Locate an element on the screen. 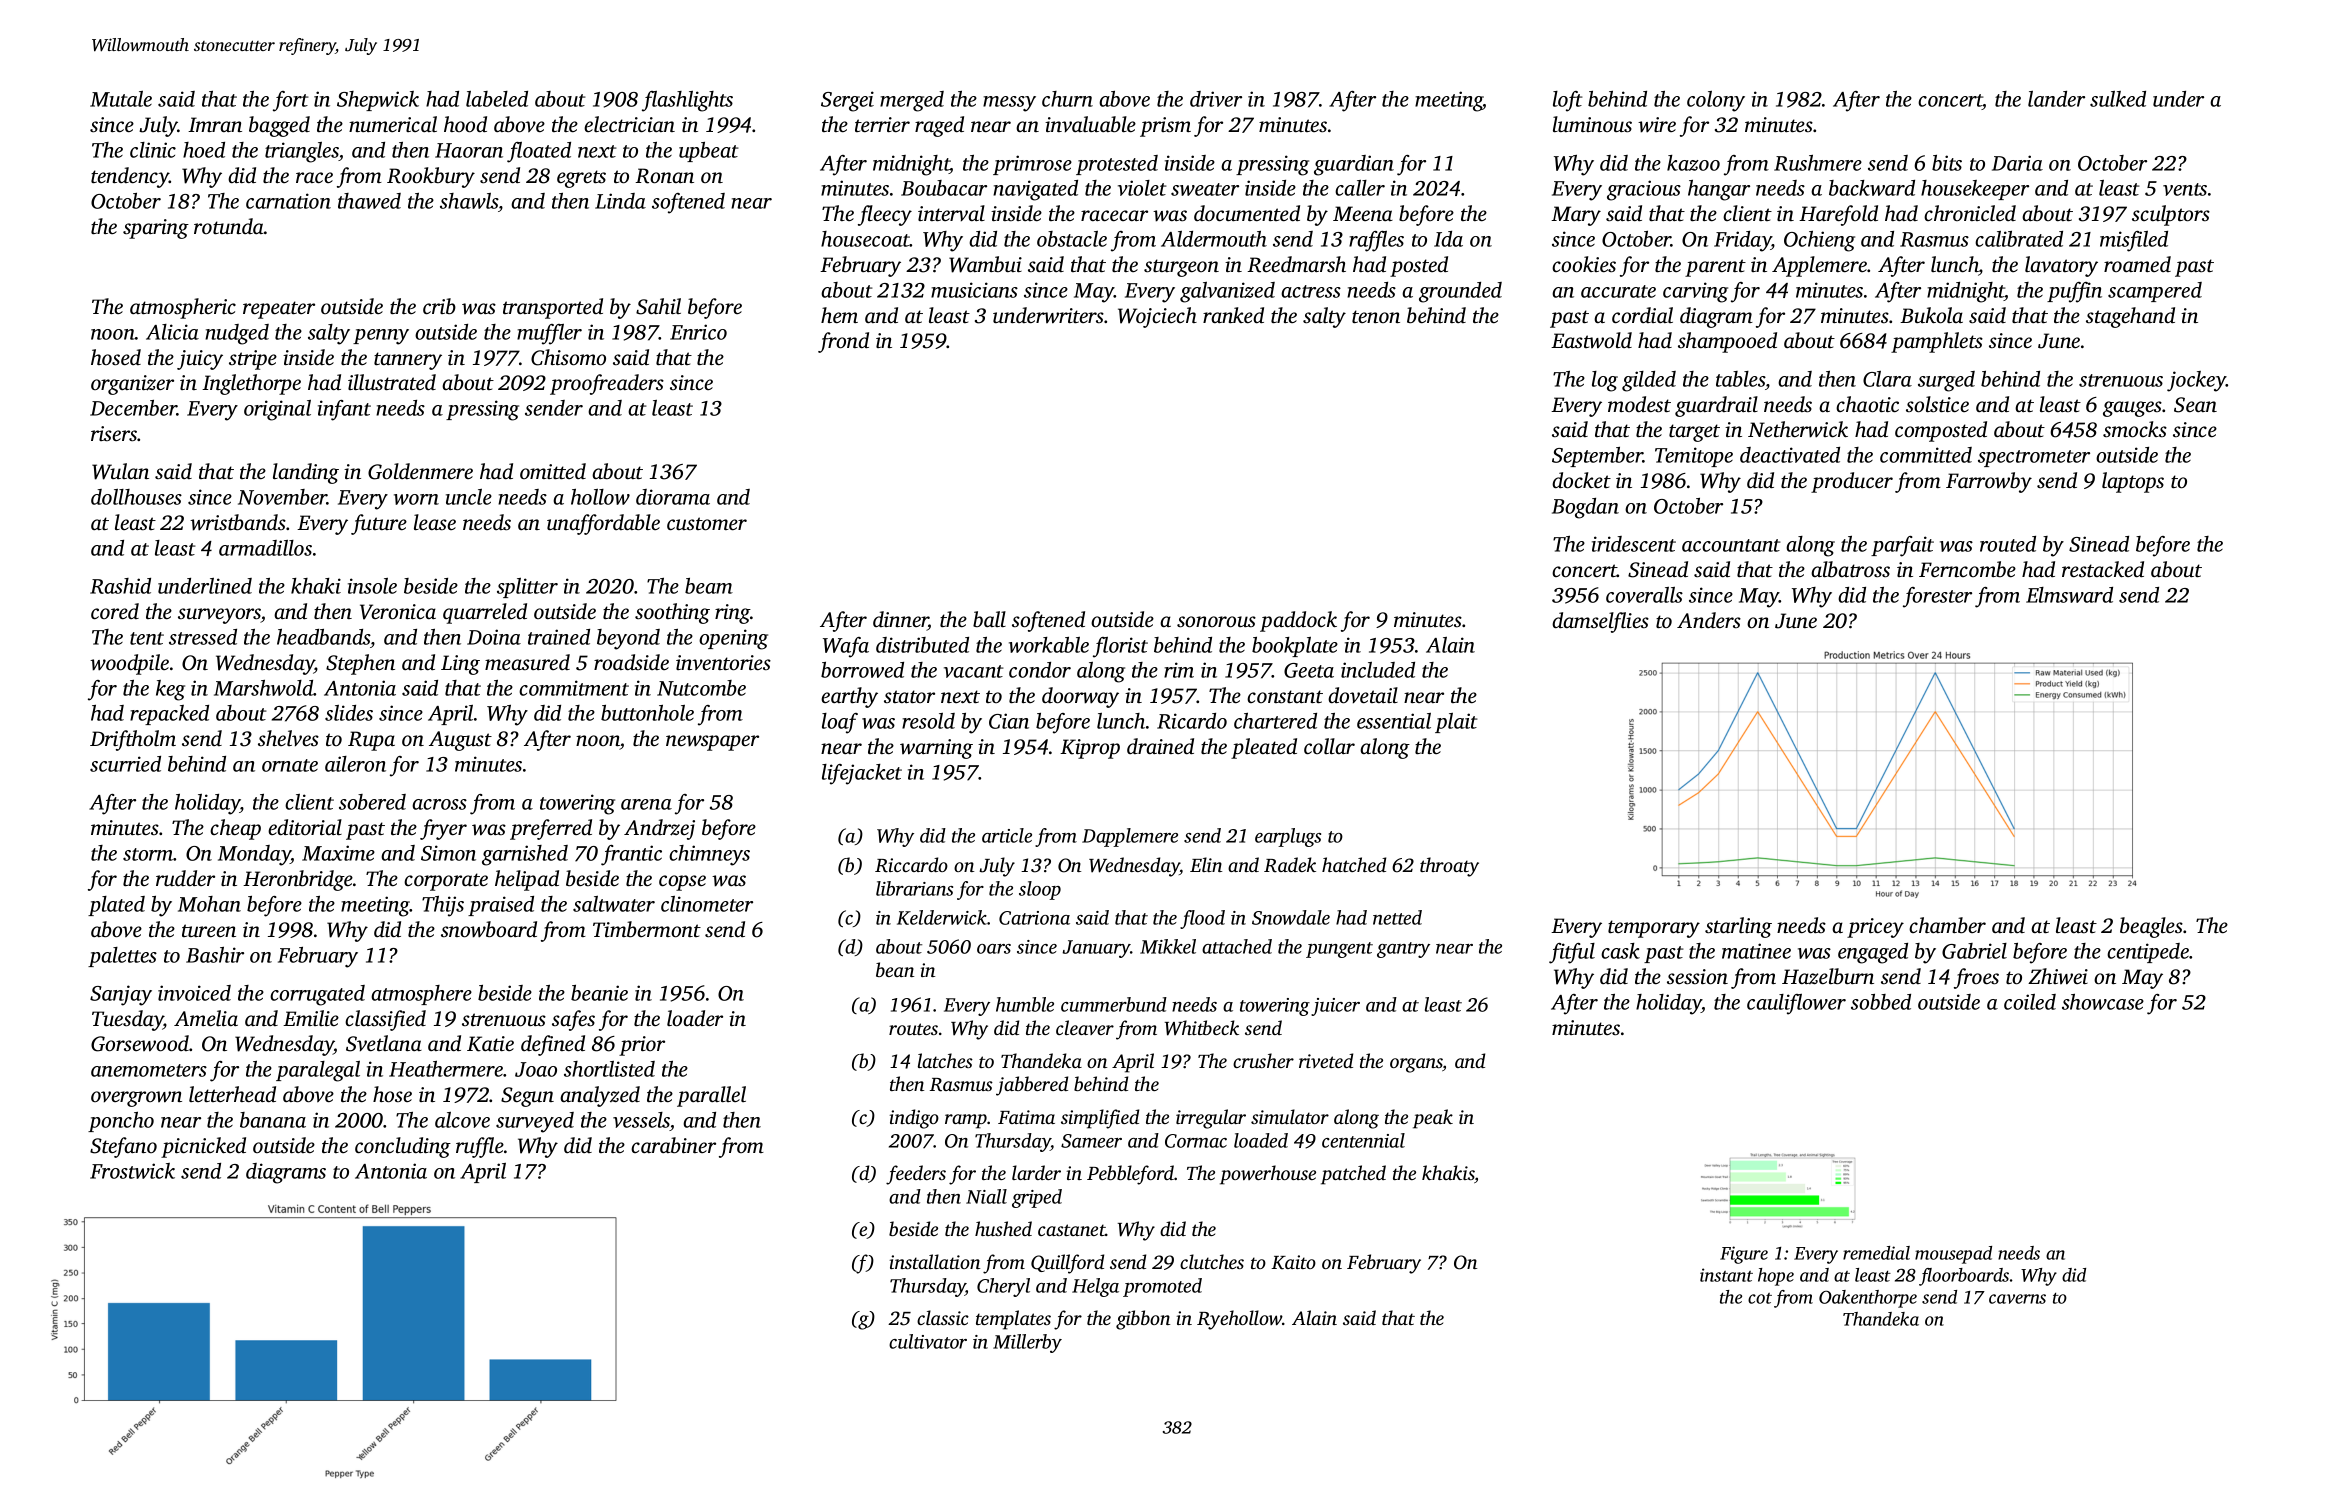 The width and height of the screenshot is (2325, 1504). Clara is located at coordinates (1887, 379).
